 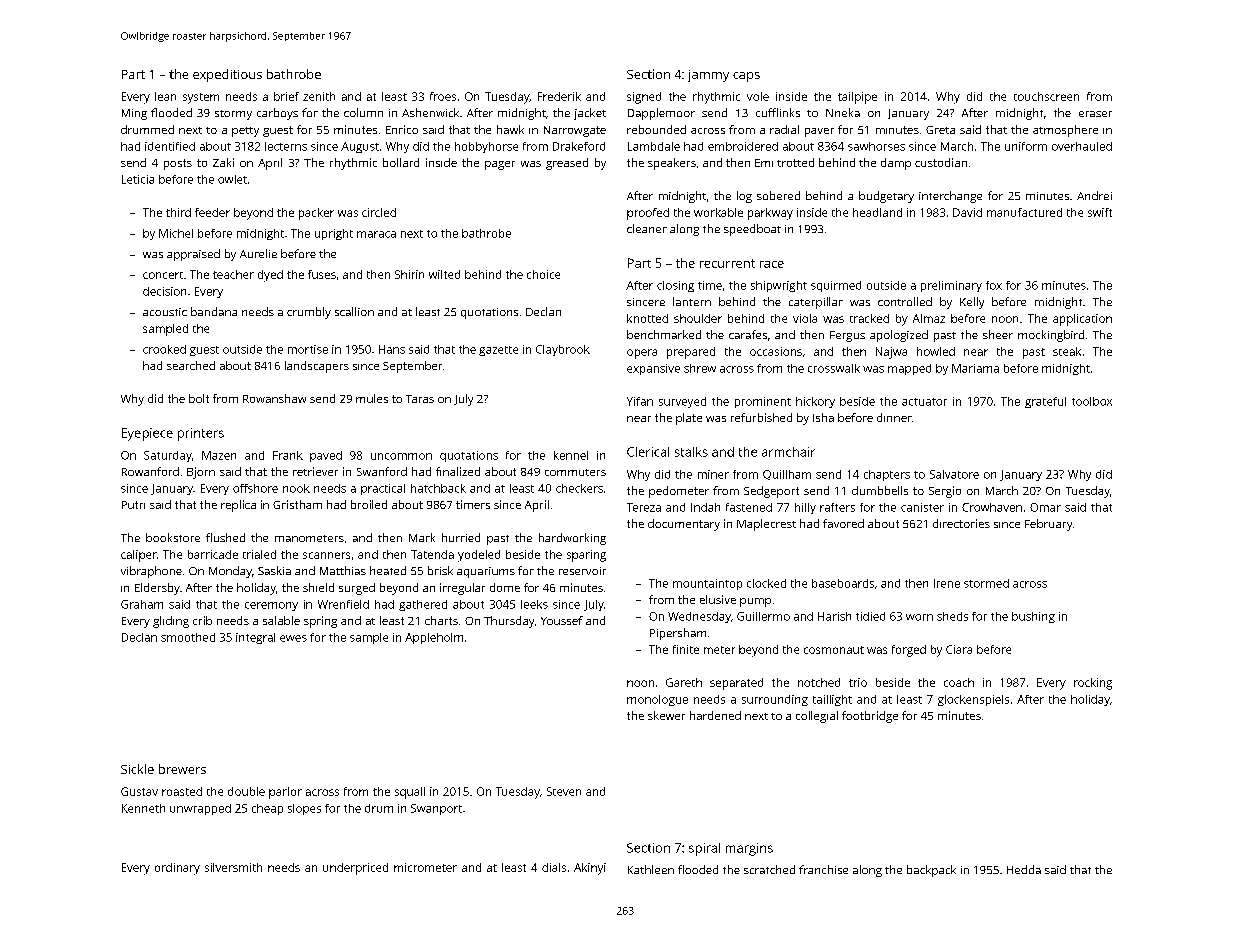 I want to click on Hedda, so click(x=1024, y=869).
